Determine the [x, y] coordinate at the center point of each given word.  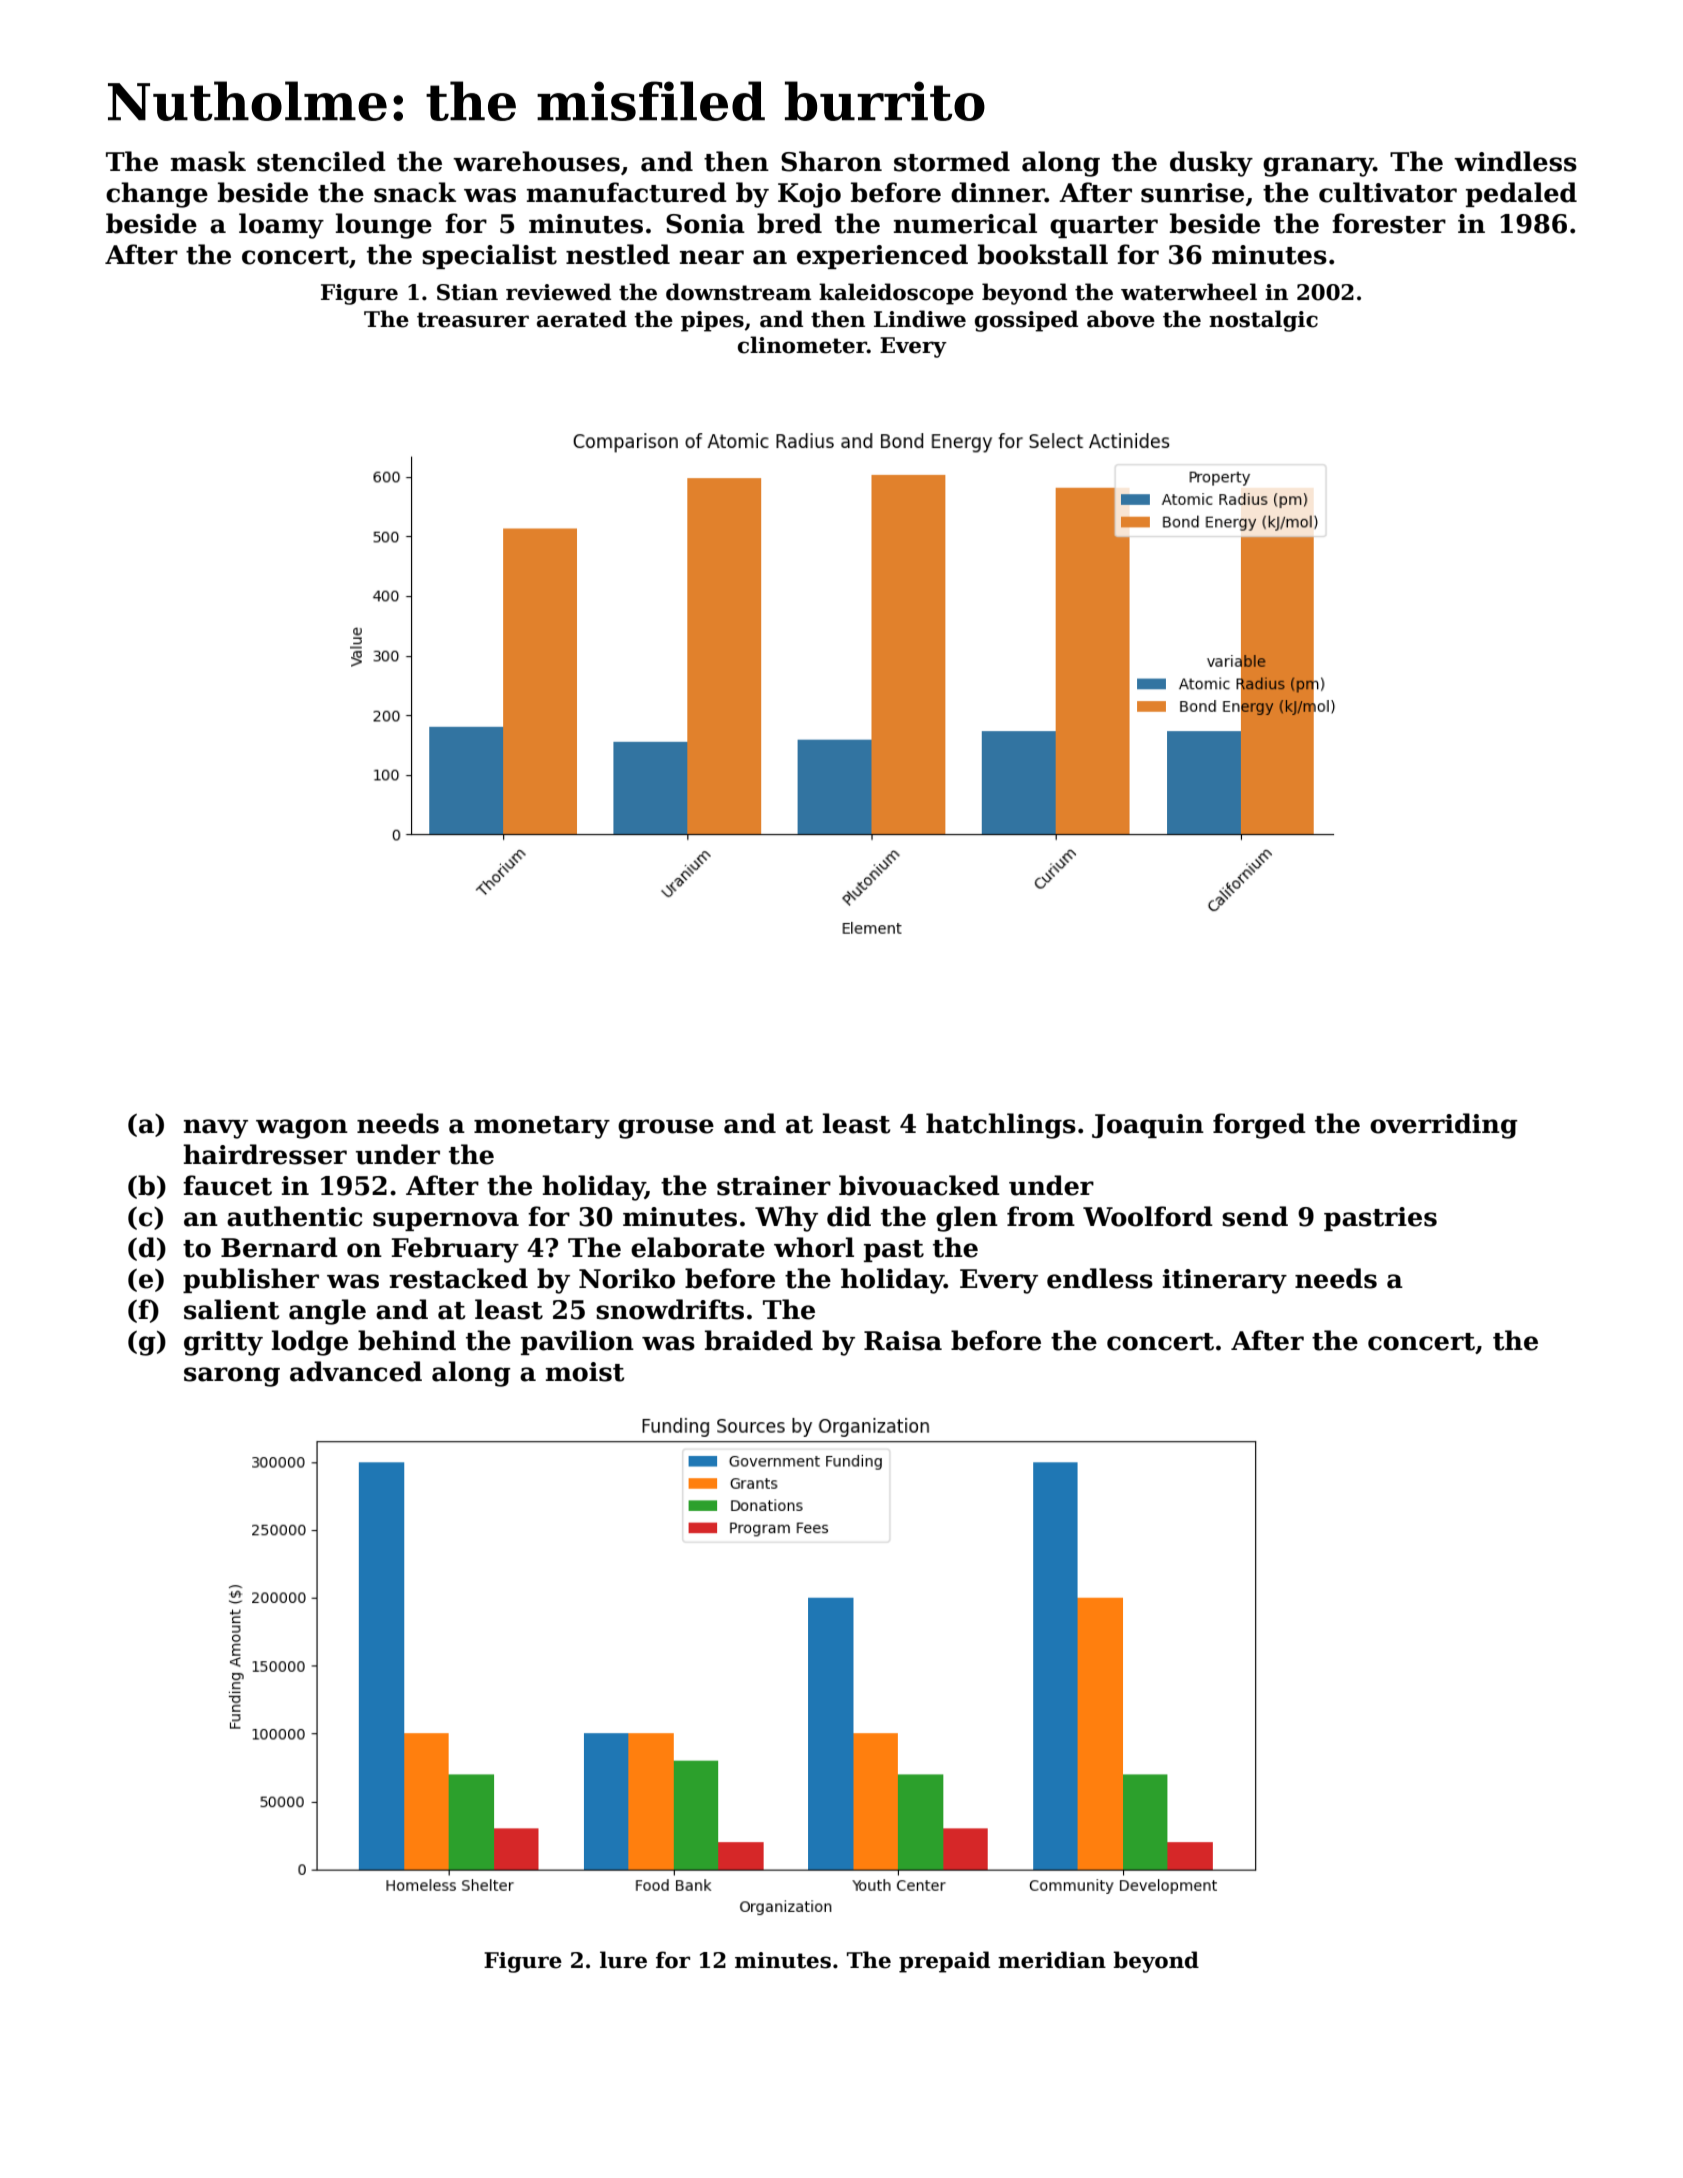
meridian [1052, 1960]
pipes [712, 321]
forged [1259, 1126]
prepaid [944, 1962]
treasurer [473, 320]
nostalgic [1263, 321]
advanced [356, 1371]
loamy [281, 226]
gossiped [1026, 321]
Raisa [903, 1341]
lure [623, 1960]
